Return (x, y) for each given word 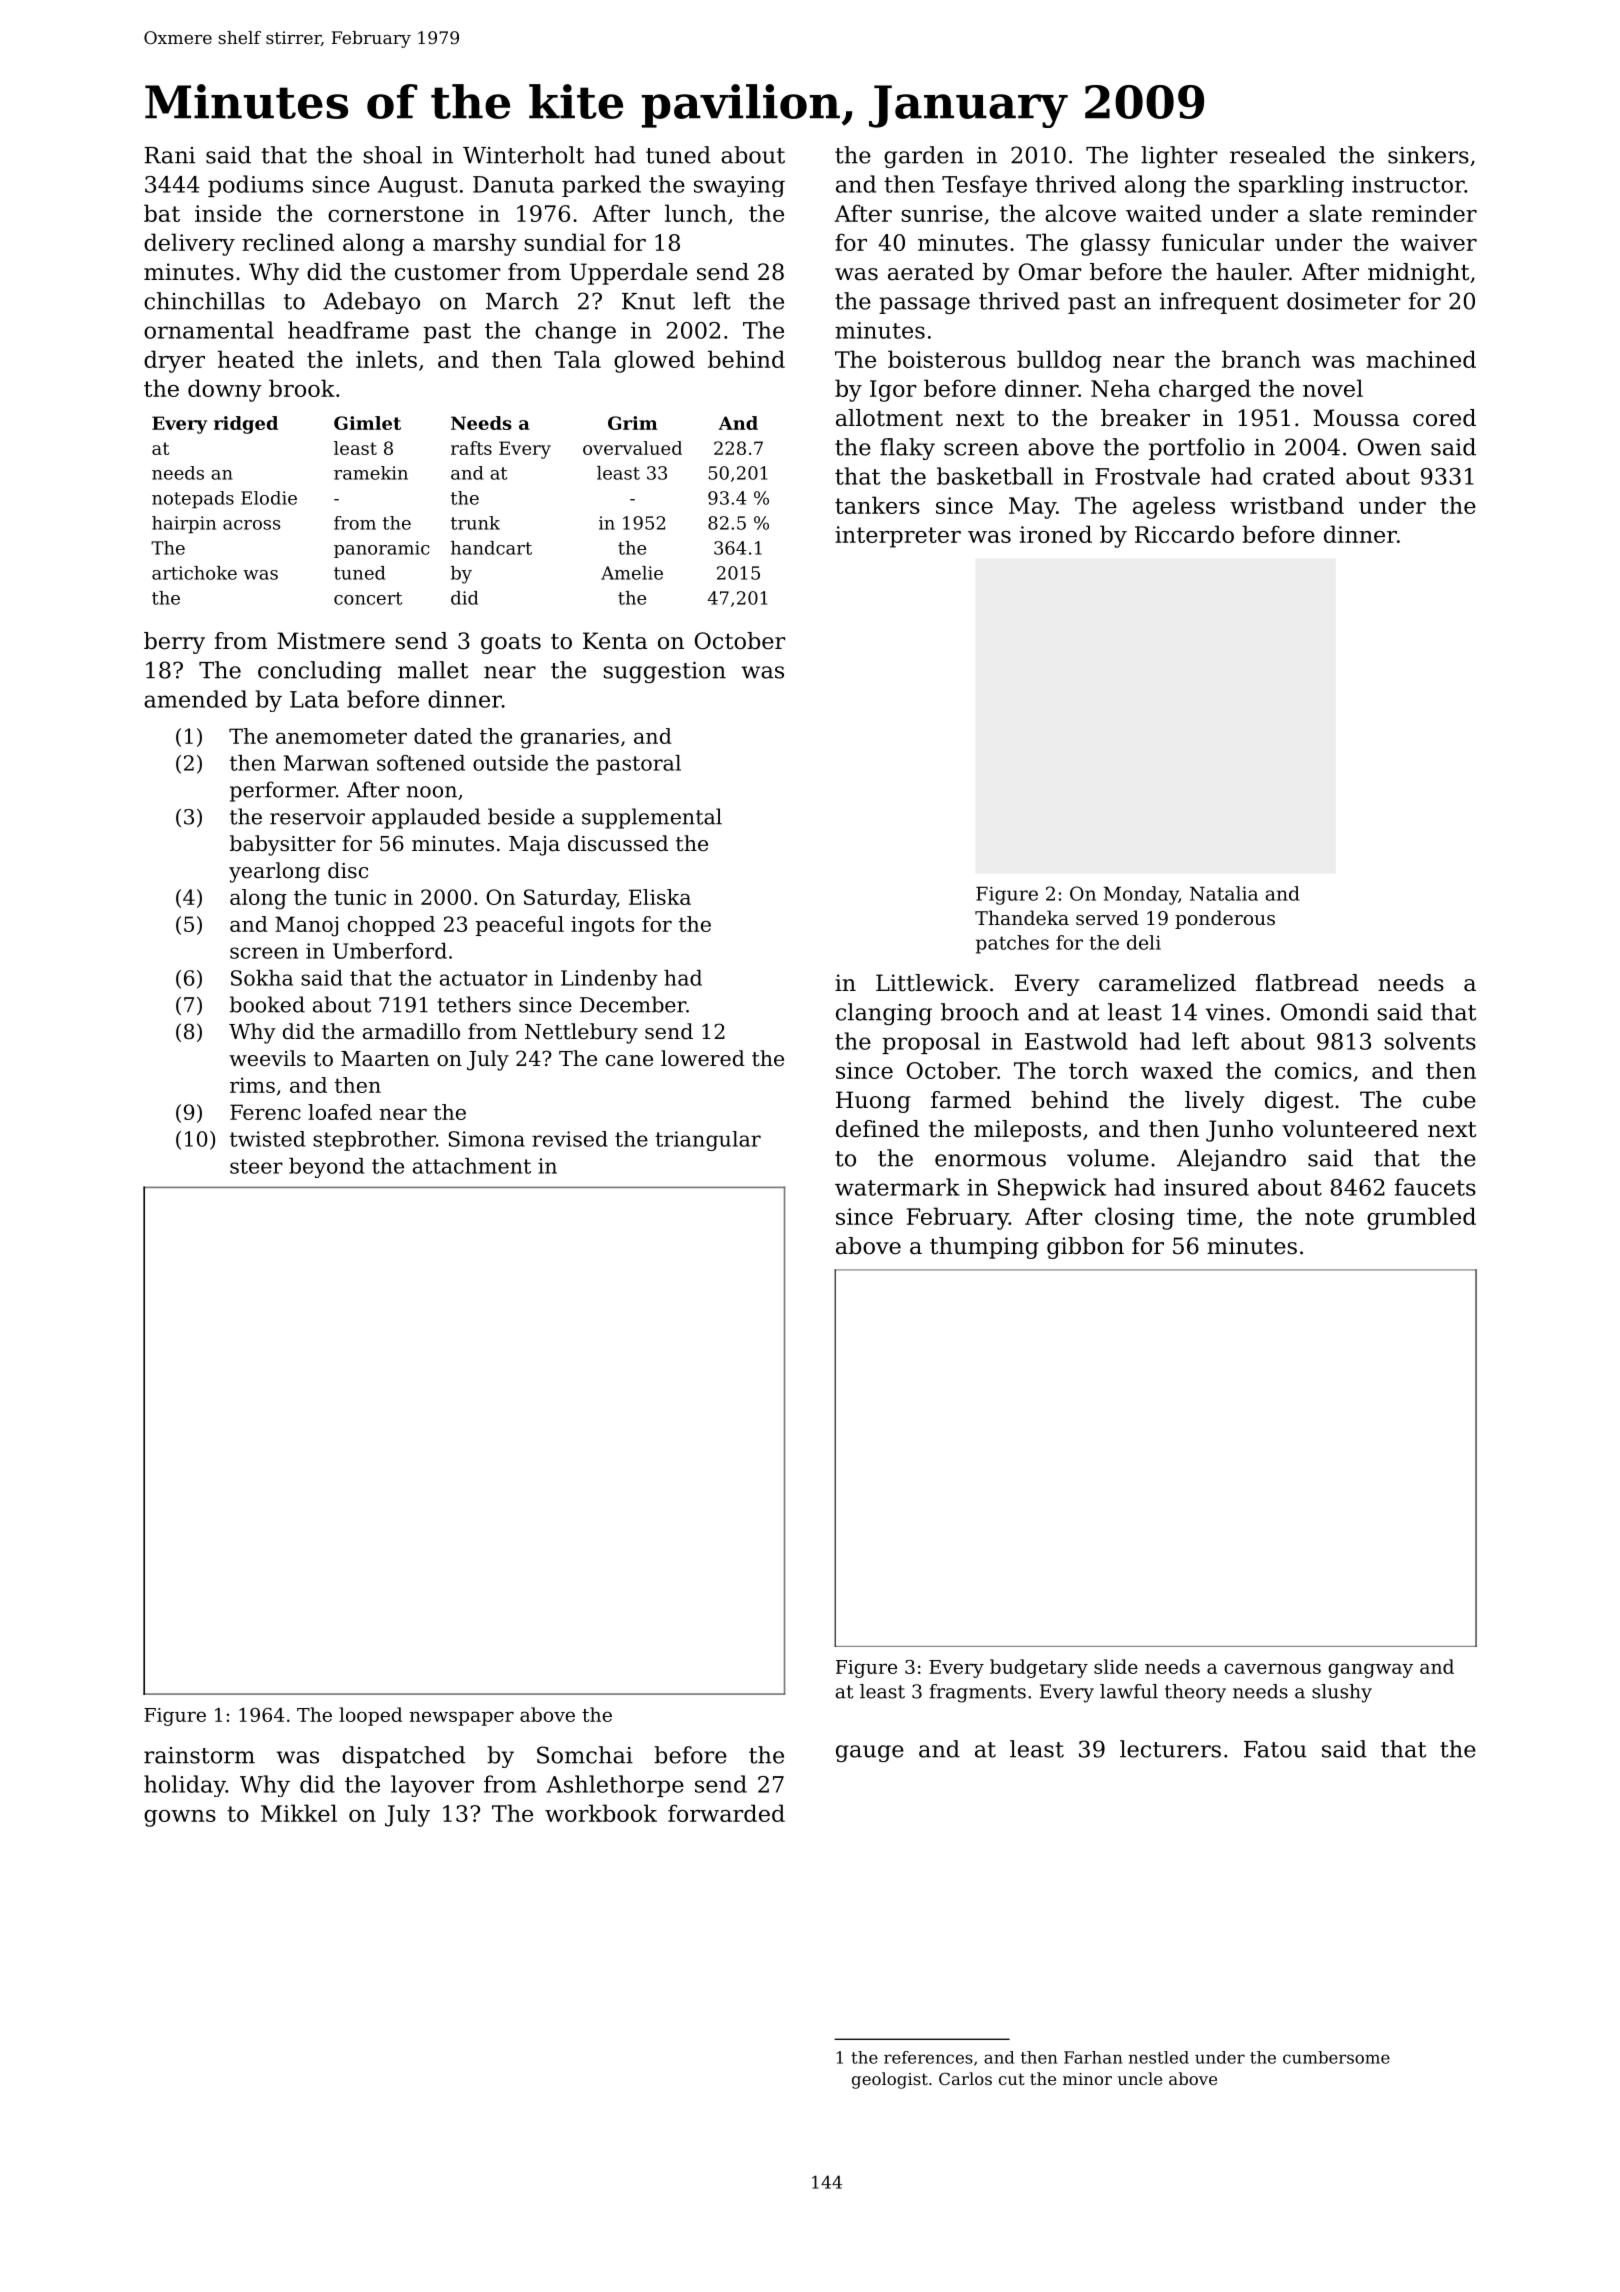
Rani (169, 155)
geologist (890, 2080)
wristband (1287, 505)
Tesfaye (984, 186)
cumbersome (1336, 2057)
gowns (180, 1818)
